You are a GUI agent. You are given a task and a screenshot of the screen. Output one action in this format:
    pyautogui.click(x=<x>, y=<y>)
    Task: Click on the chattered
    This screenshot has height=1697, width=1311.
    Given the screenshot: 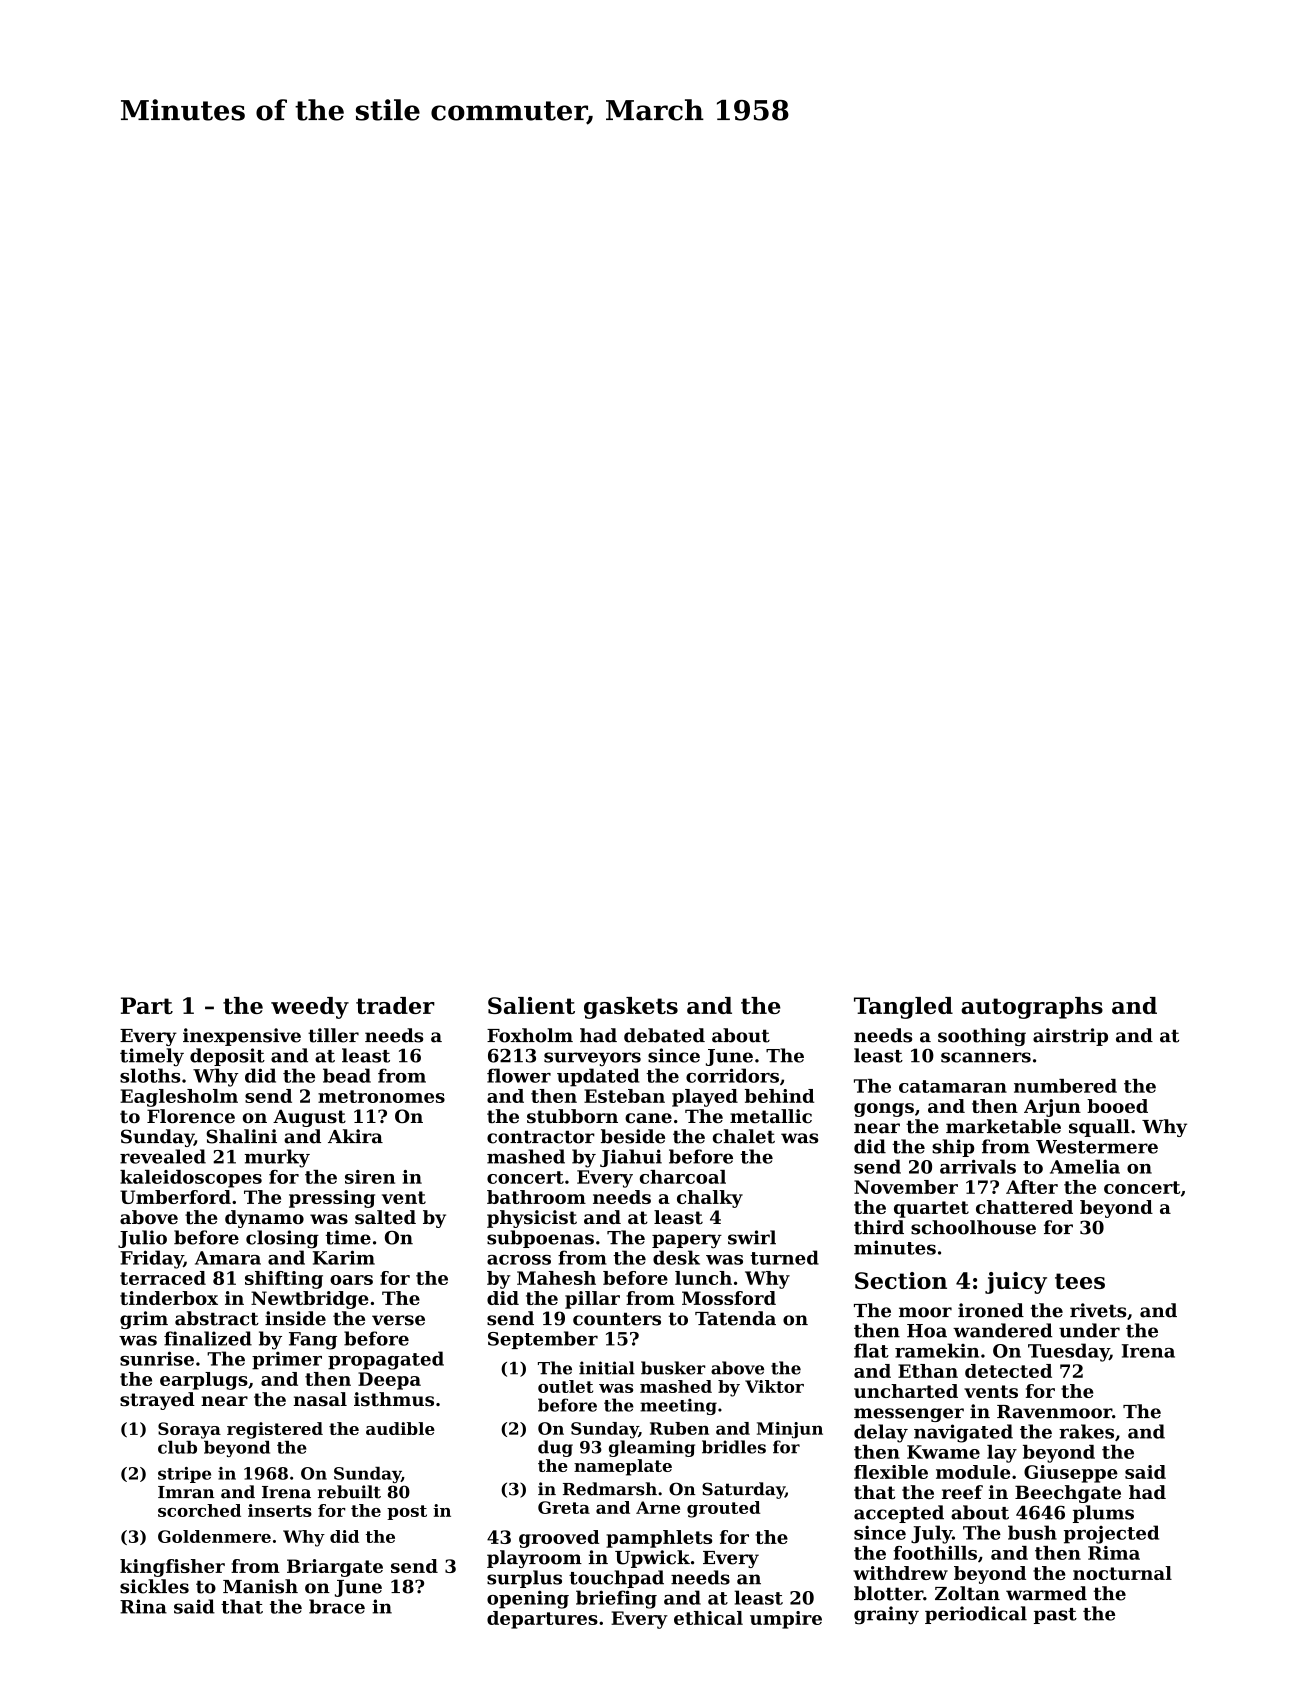 What is the action you would take?
    pyautogui.click(x=1024, y=1207)
